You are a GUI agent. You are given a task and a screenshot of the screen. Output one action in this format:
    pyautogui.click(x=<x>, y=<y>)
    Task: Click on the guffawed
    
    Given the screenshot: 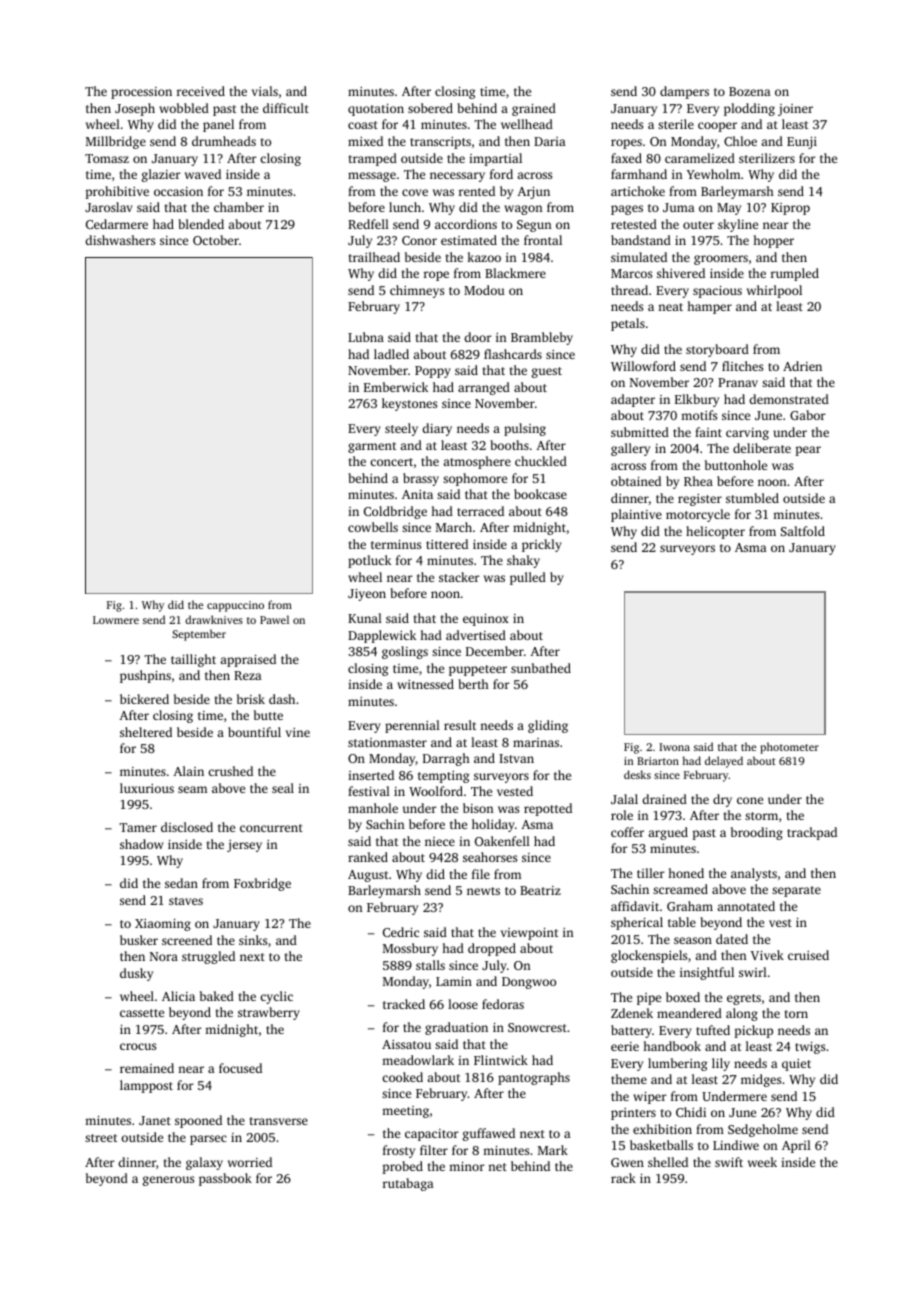 What is the action you would take?
    pyautogui.click(x=489, y=1134)
